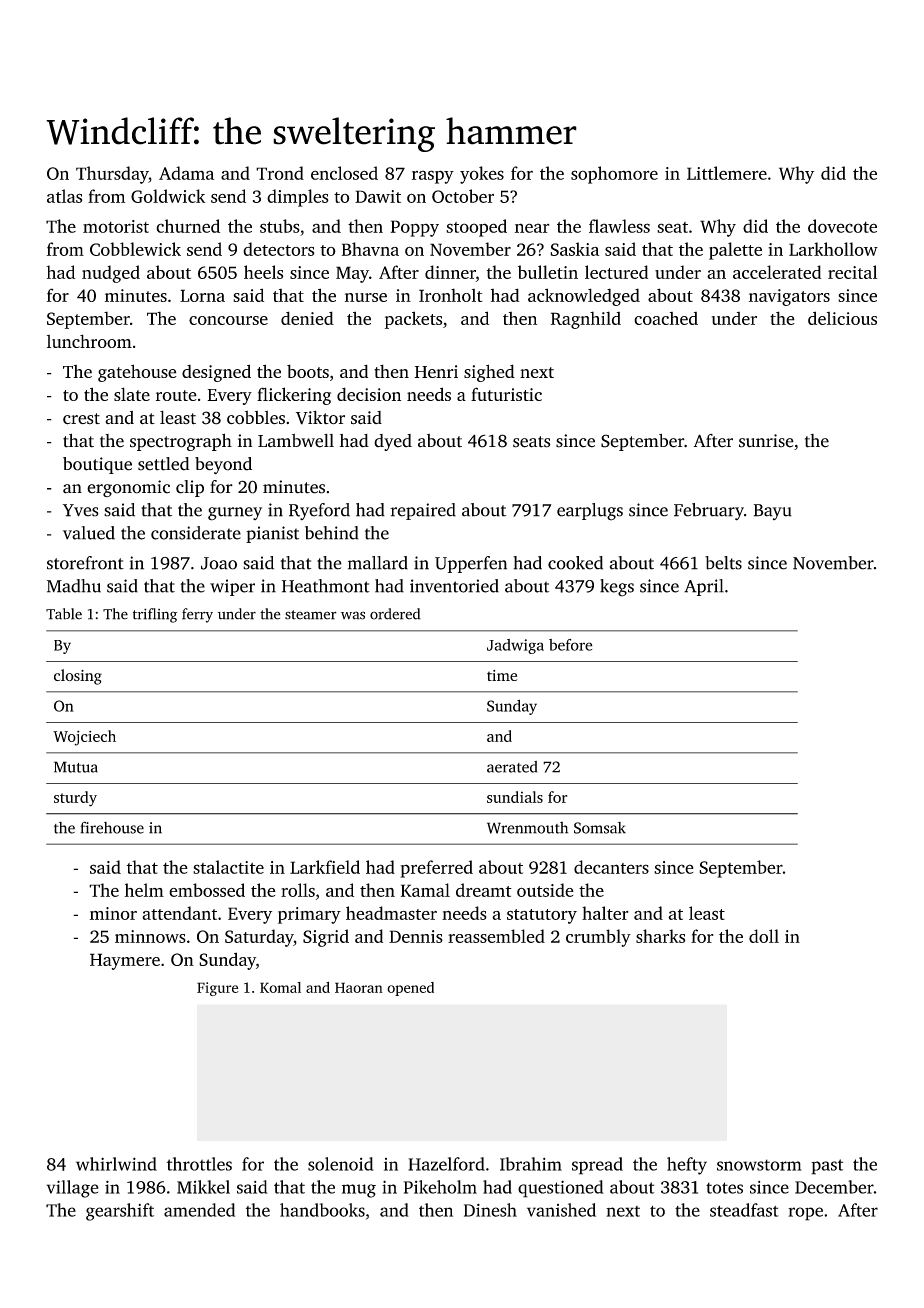 This screenshot has width=924, height=1308. What do you see at coordinates (842, 318) in the screenshot?
I see `delicious` at bounding box center [842, 318].
